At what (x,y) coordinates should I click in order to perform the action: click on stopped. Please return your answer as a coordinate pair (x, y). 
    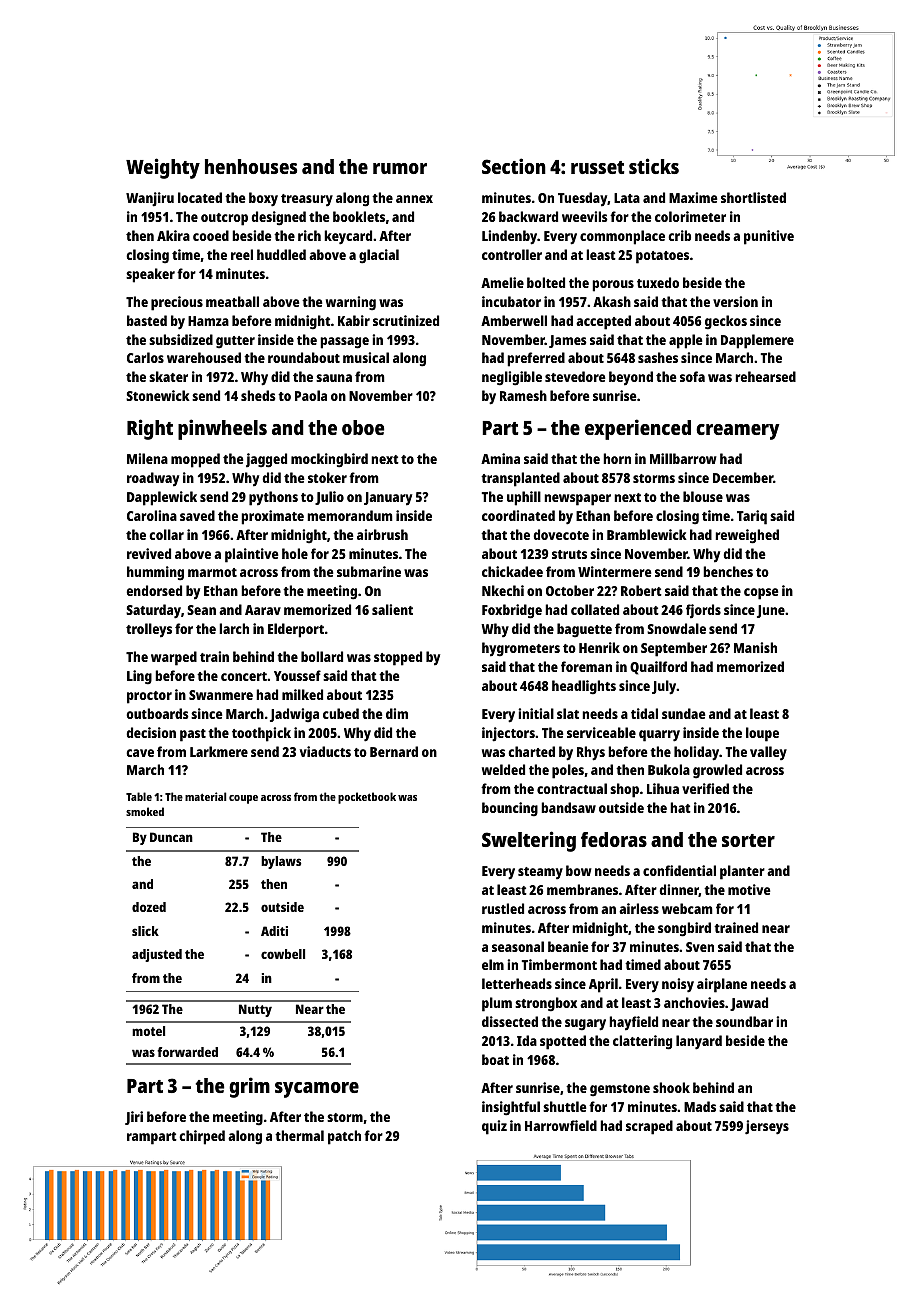
    Looking at the image, I should click on (398, 658).
